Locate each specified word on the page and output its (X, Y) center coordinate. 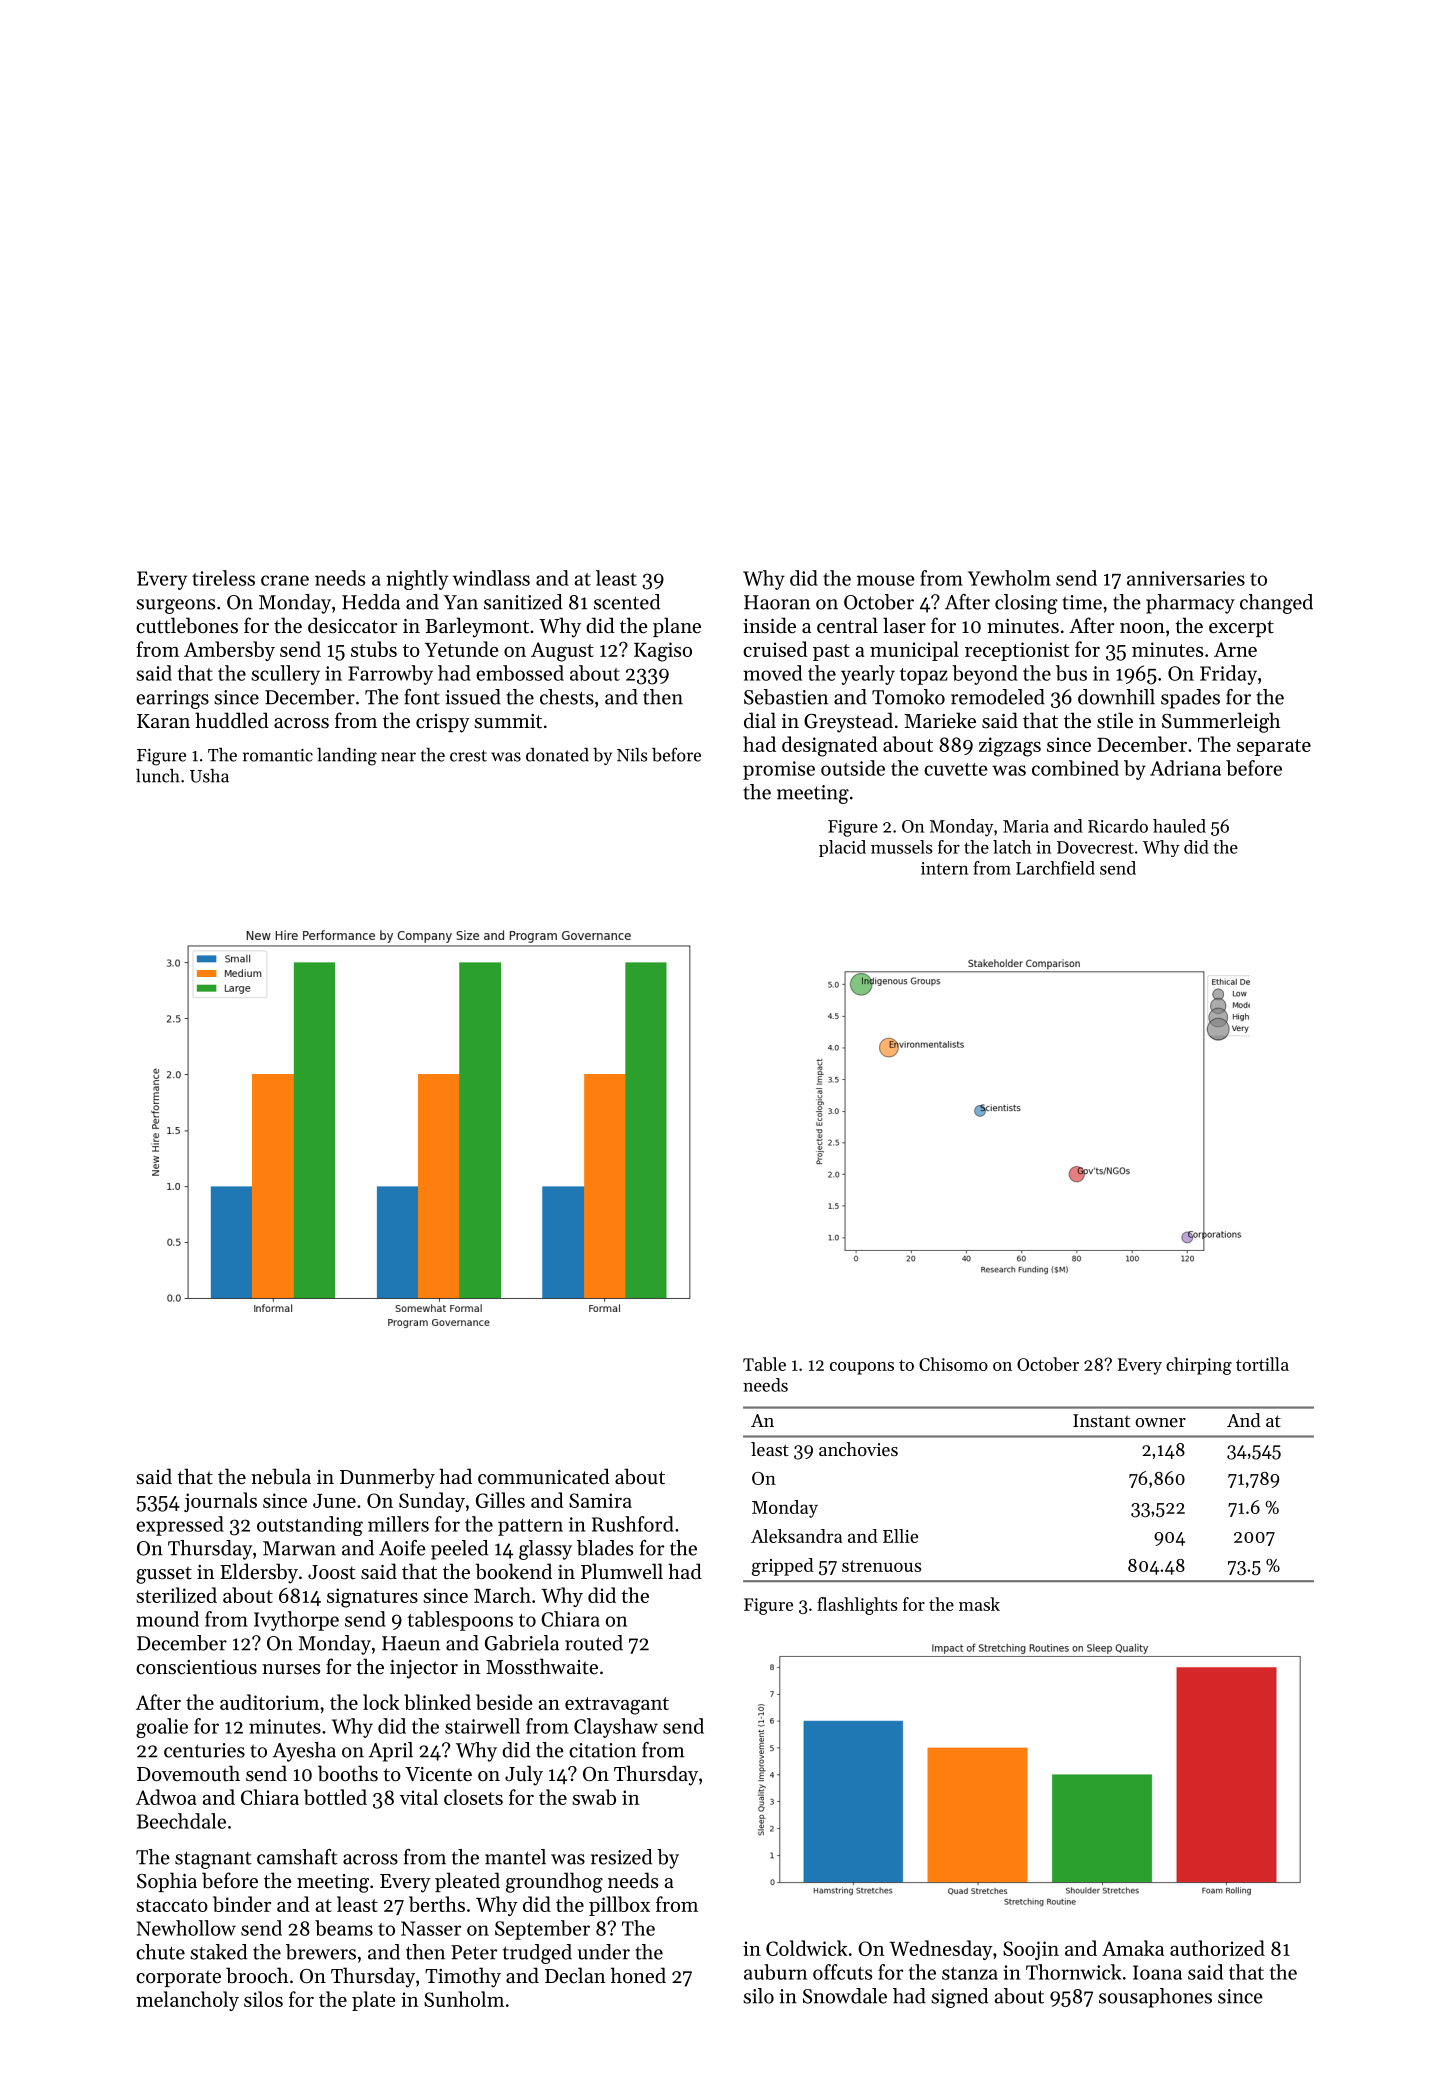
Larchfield (1055, 868)
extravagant (617, 1706)
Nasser (431, 1928)
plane (677, 627)
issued (473, 697)
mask (979, 1604)
